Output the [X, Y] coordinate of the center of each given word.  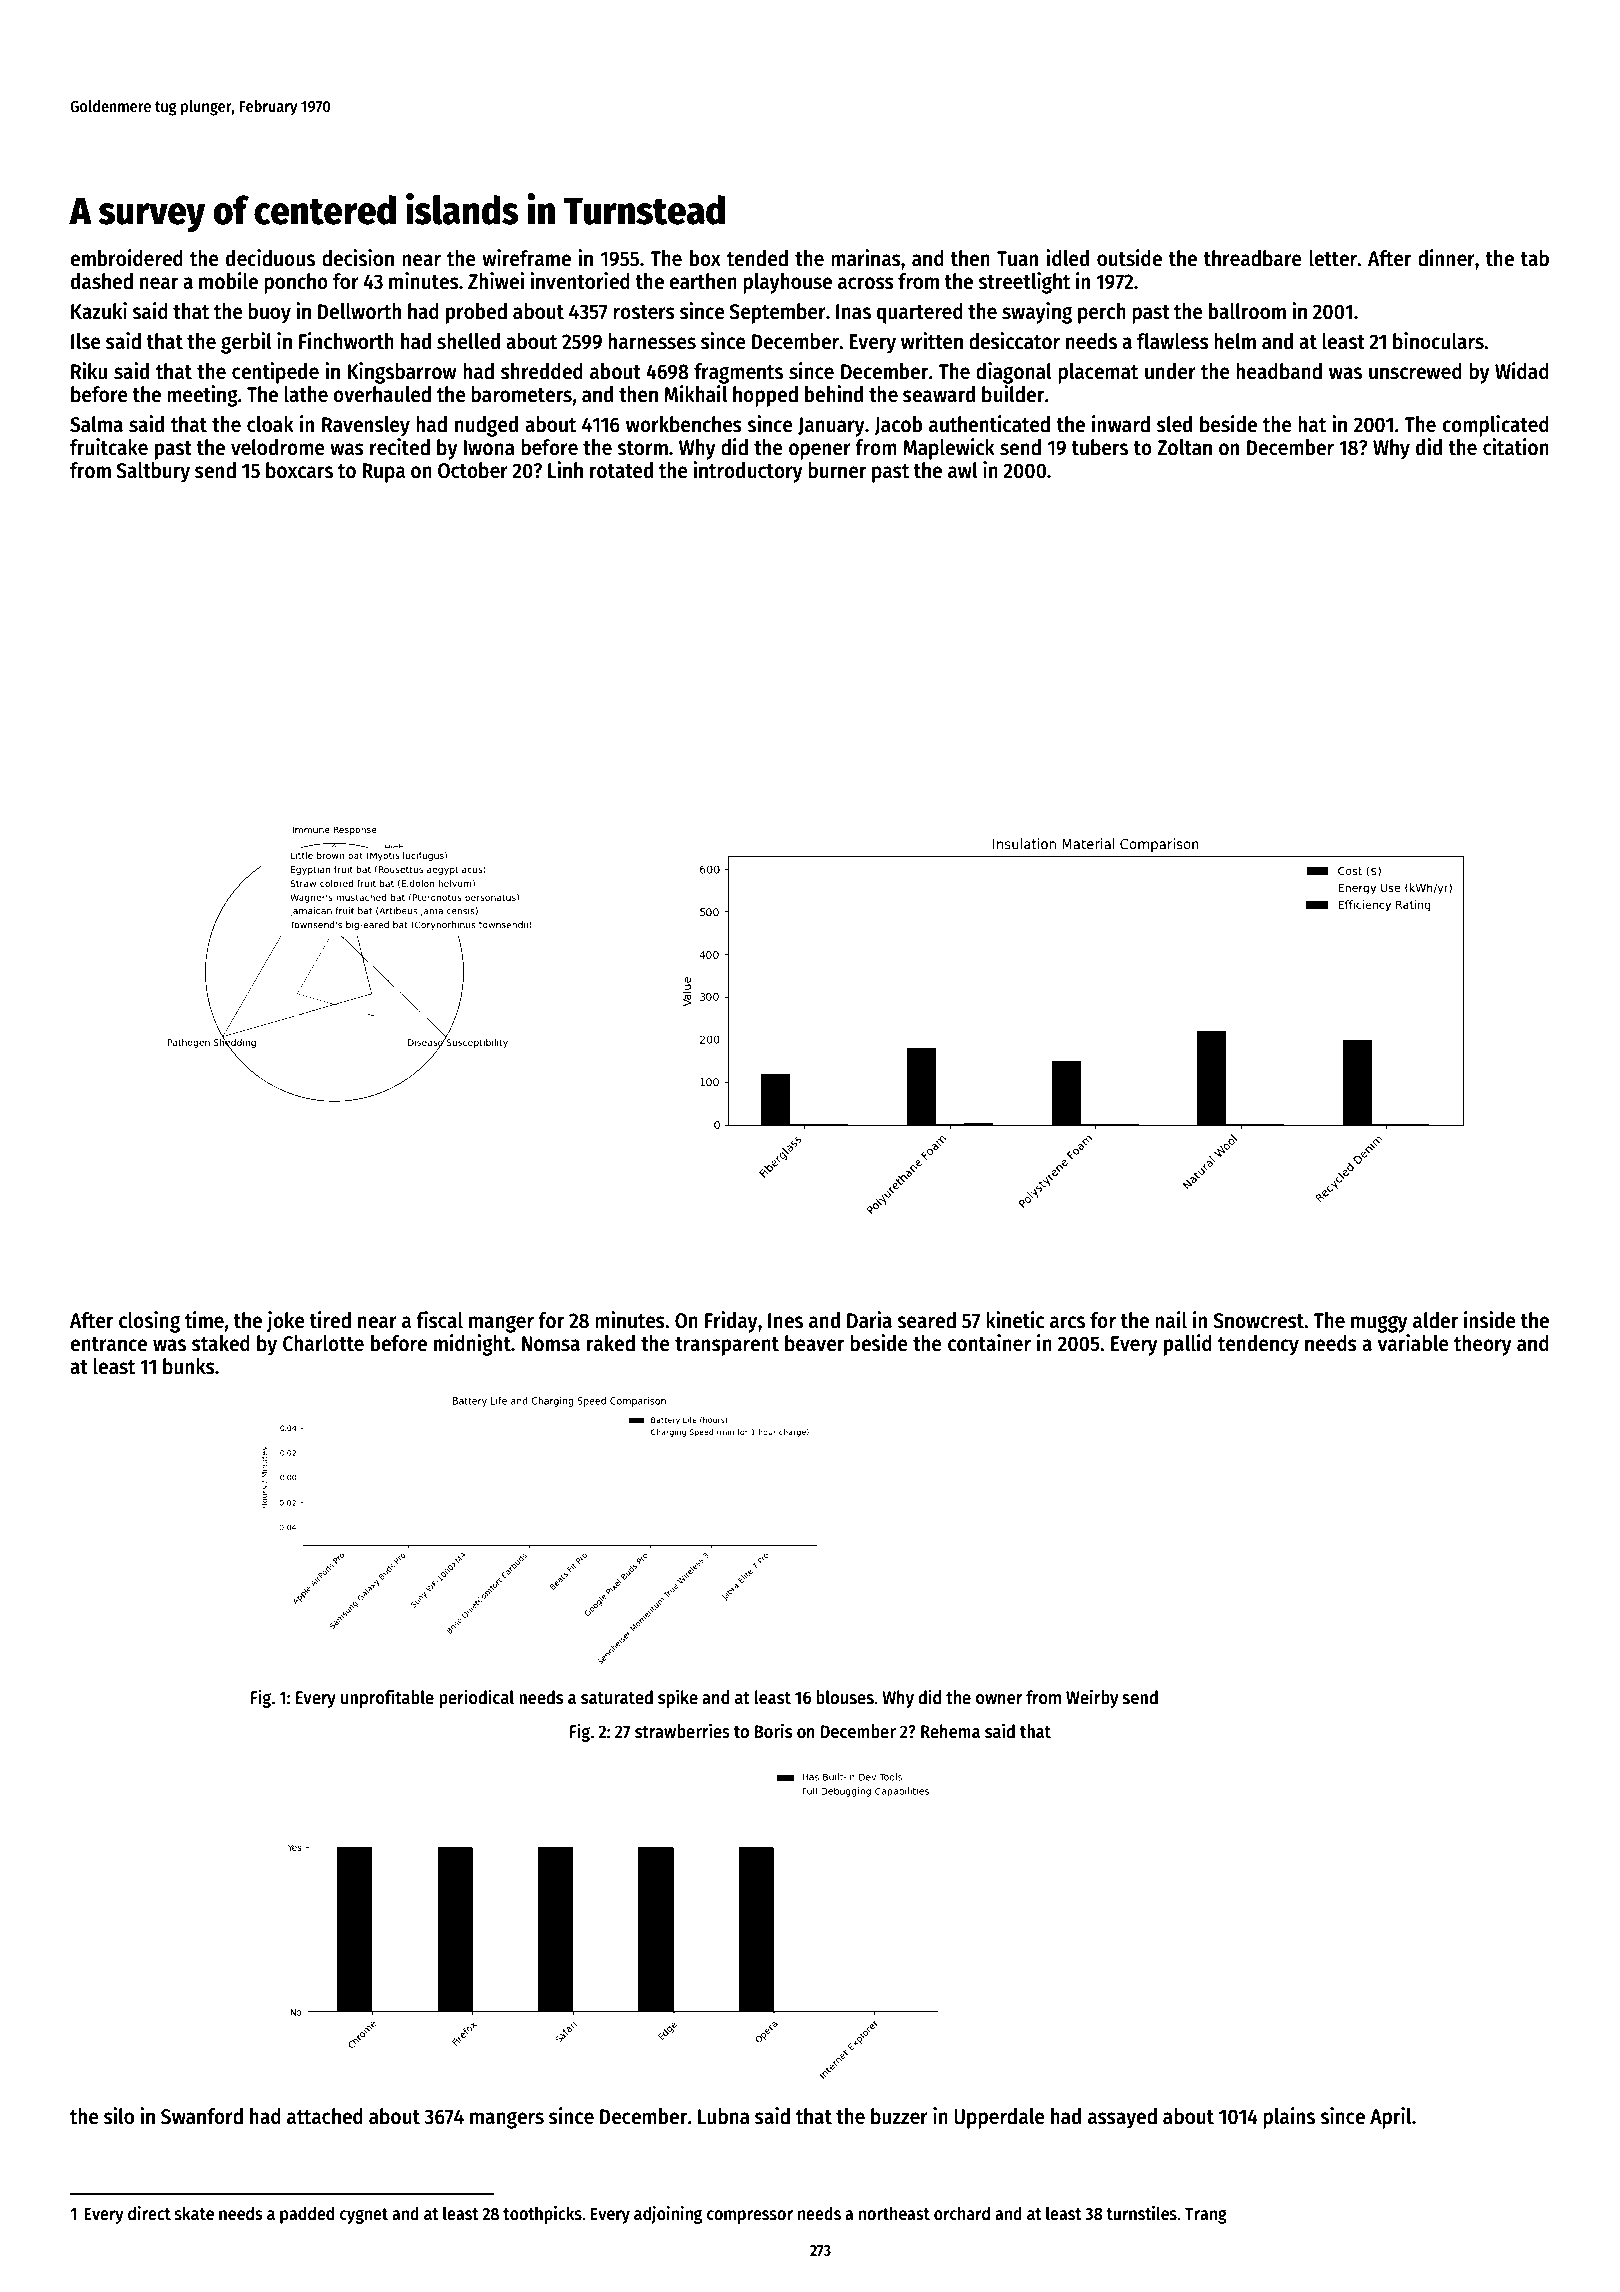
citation [1516, 447]
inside [1490, 1320]
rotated [621, 470]
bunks [189, 1366]
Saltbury [153, 472]
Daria [869, 1320]
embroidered [126, 258]
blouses [845, 1697]
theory [1483, 1345]
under [1170, 371]
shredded [542, 371]
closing [149, 1322]
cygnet [364, 2216]
